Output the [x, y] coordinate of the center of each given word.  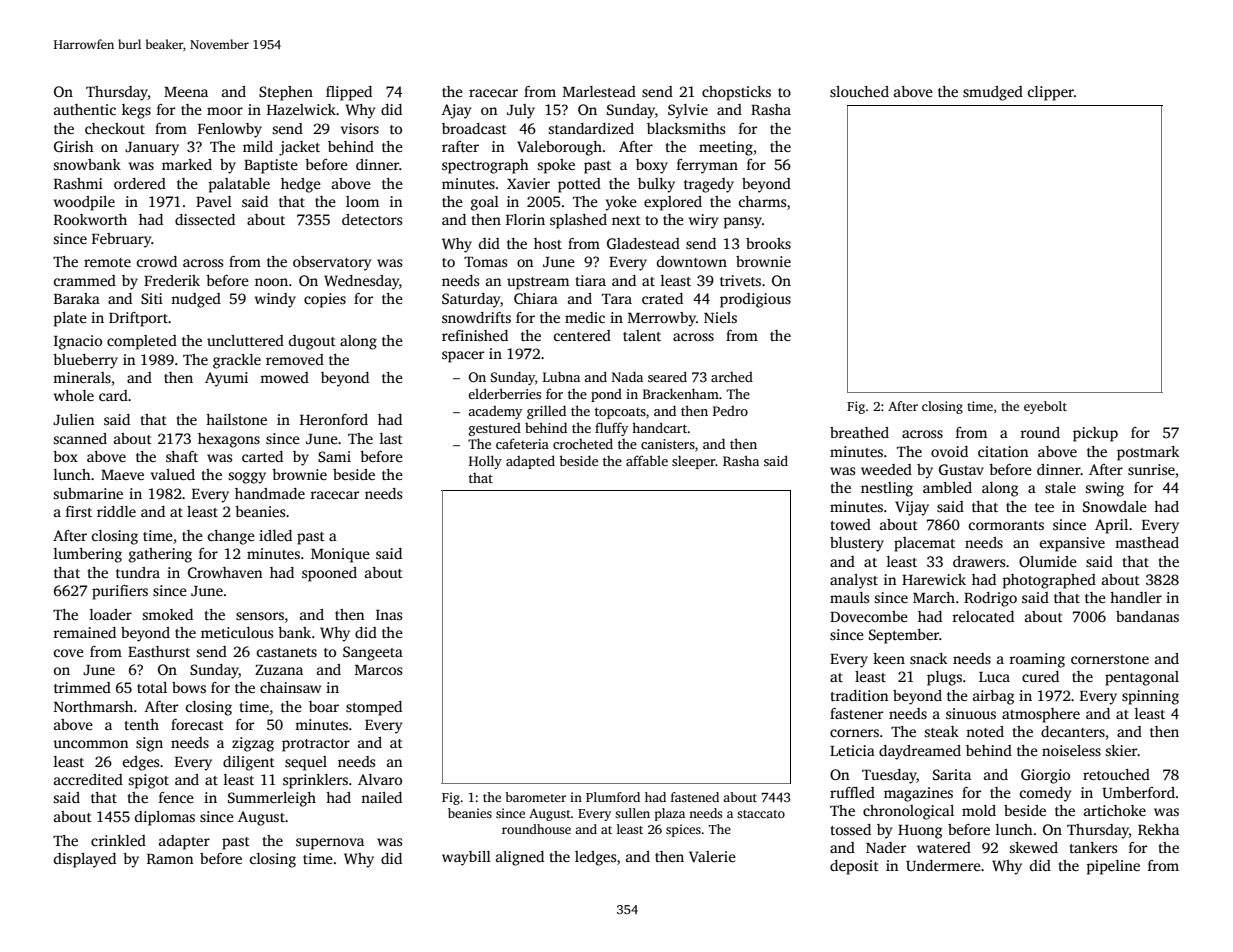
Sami [334, 456]
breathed [859, 432]
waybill [466, 858]
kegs [136, 111]
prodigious [755, 300]
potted [579, 185]
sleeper [694, 462]
